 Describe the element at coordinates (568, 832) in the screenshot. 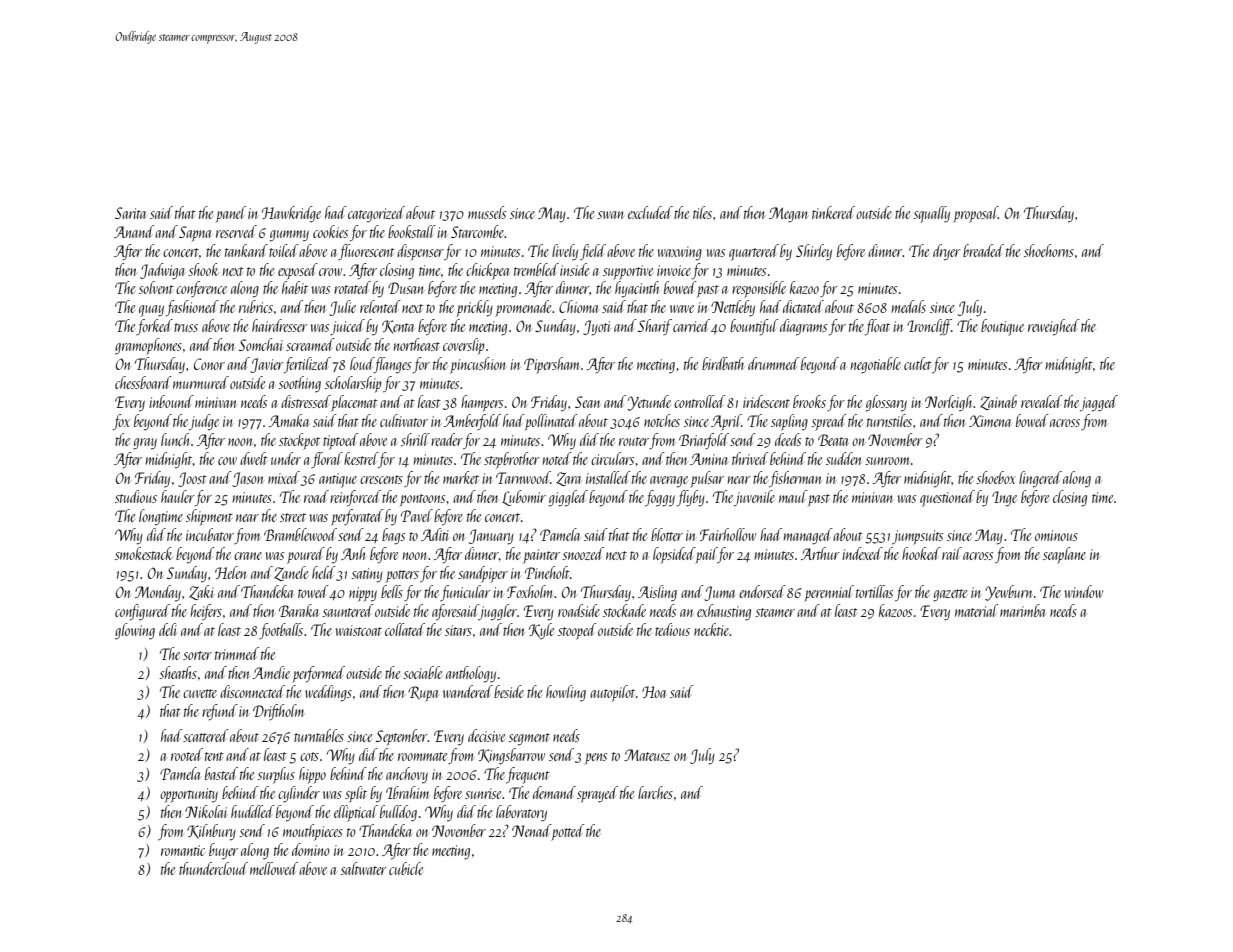

I see `potted` at that location.
